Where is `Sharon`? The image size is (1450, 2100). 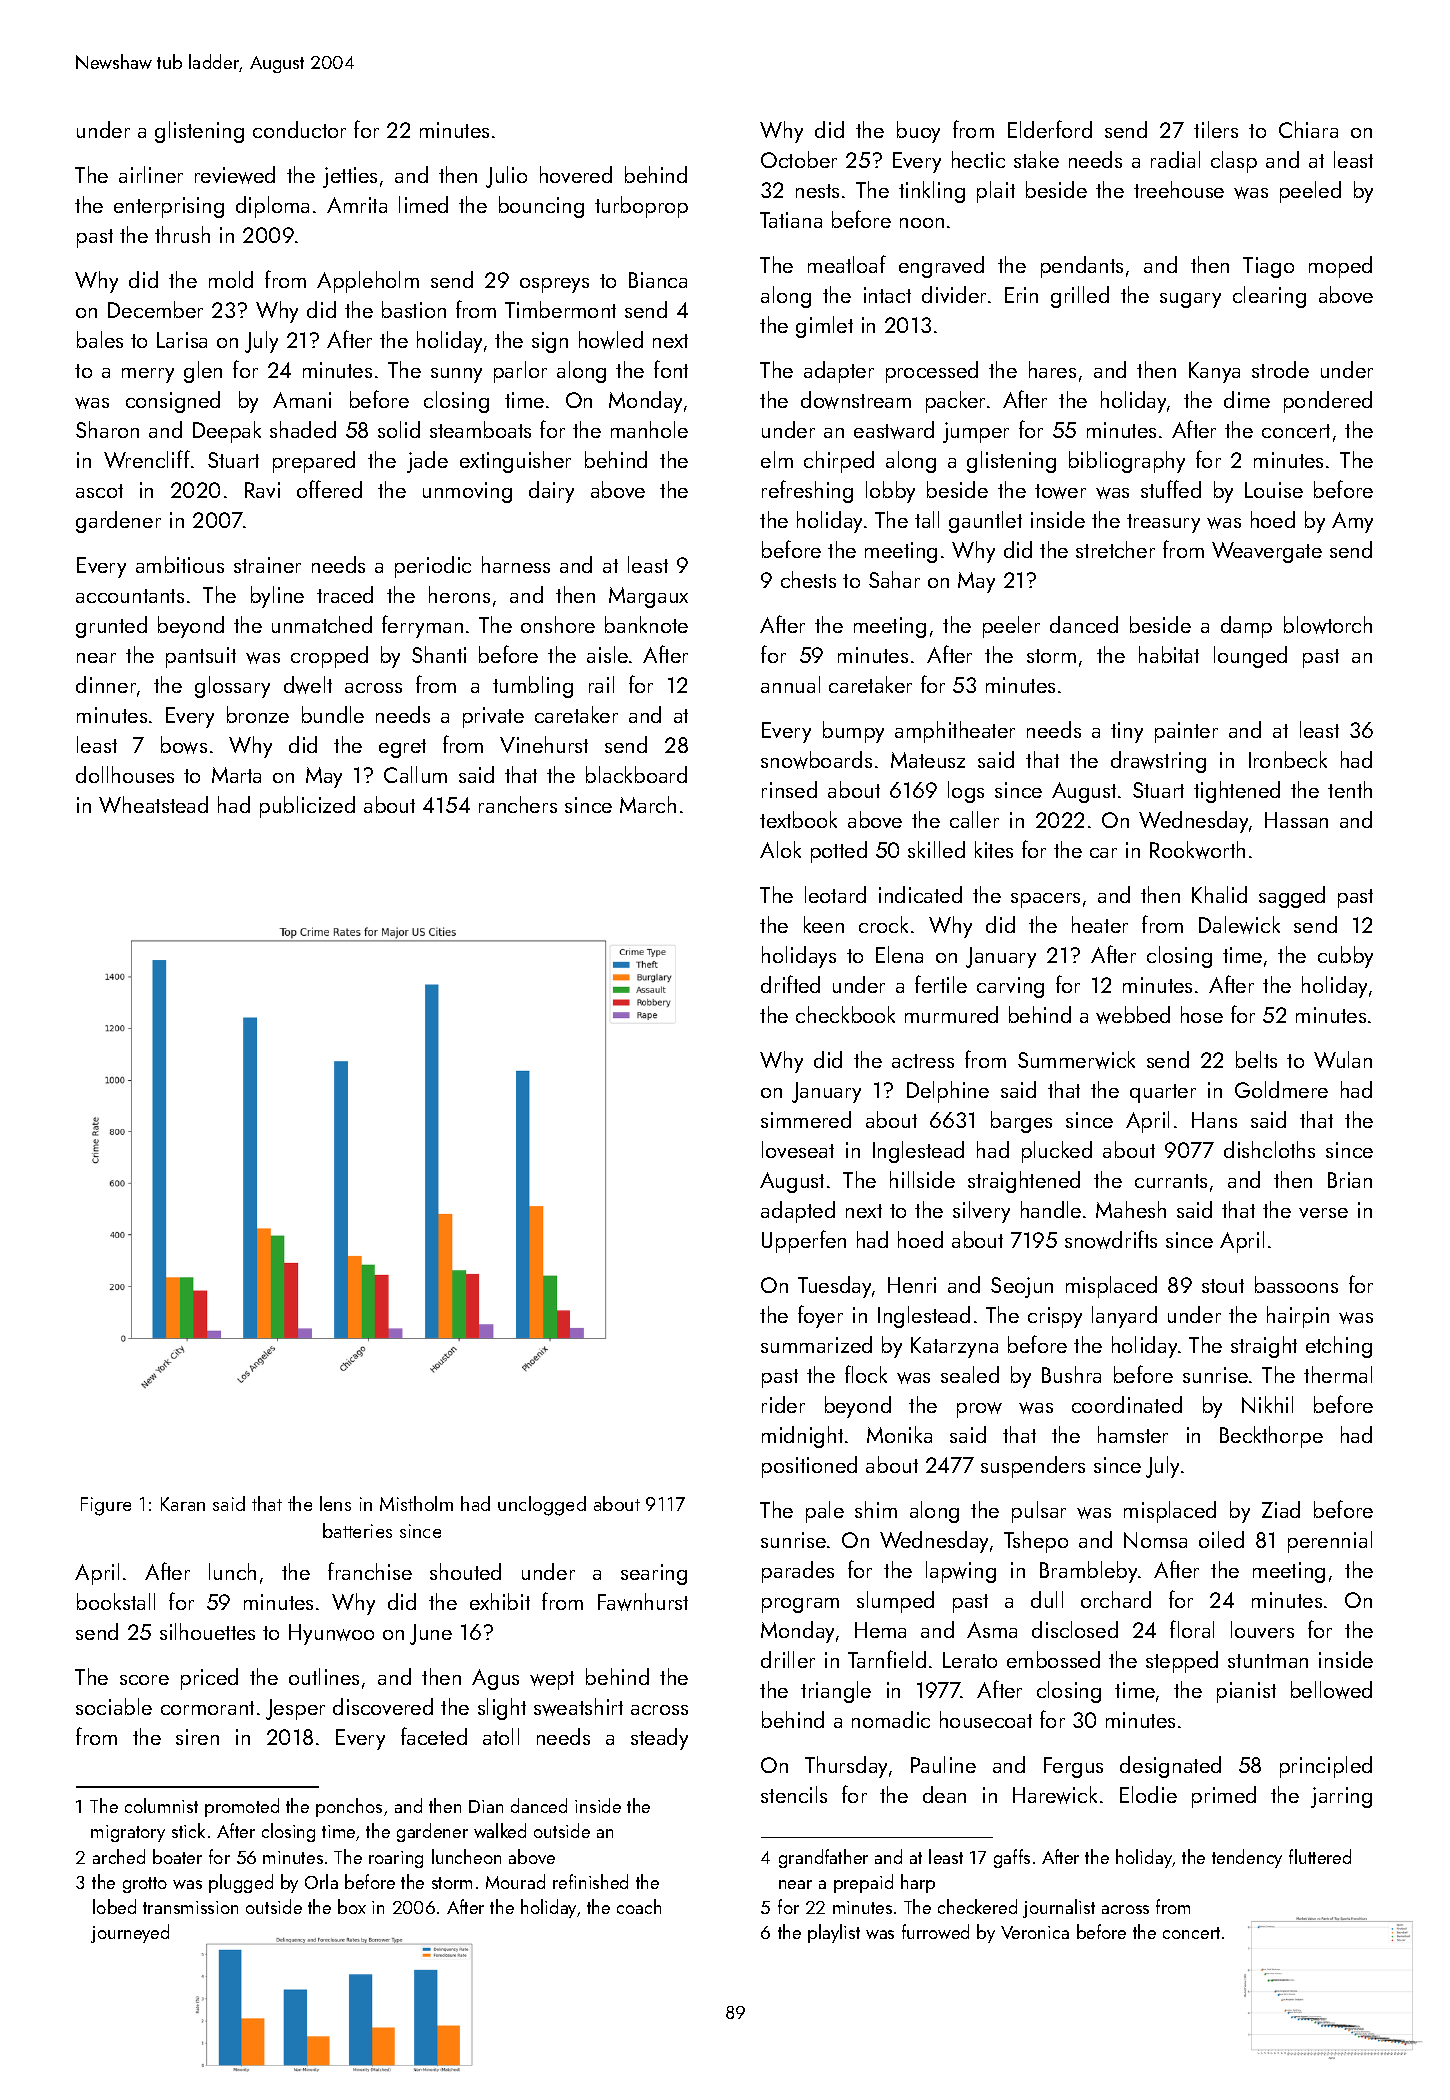 Sharon is located at coordinates (107, 429).
